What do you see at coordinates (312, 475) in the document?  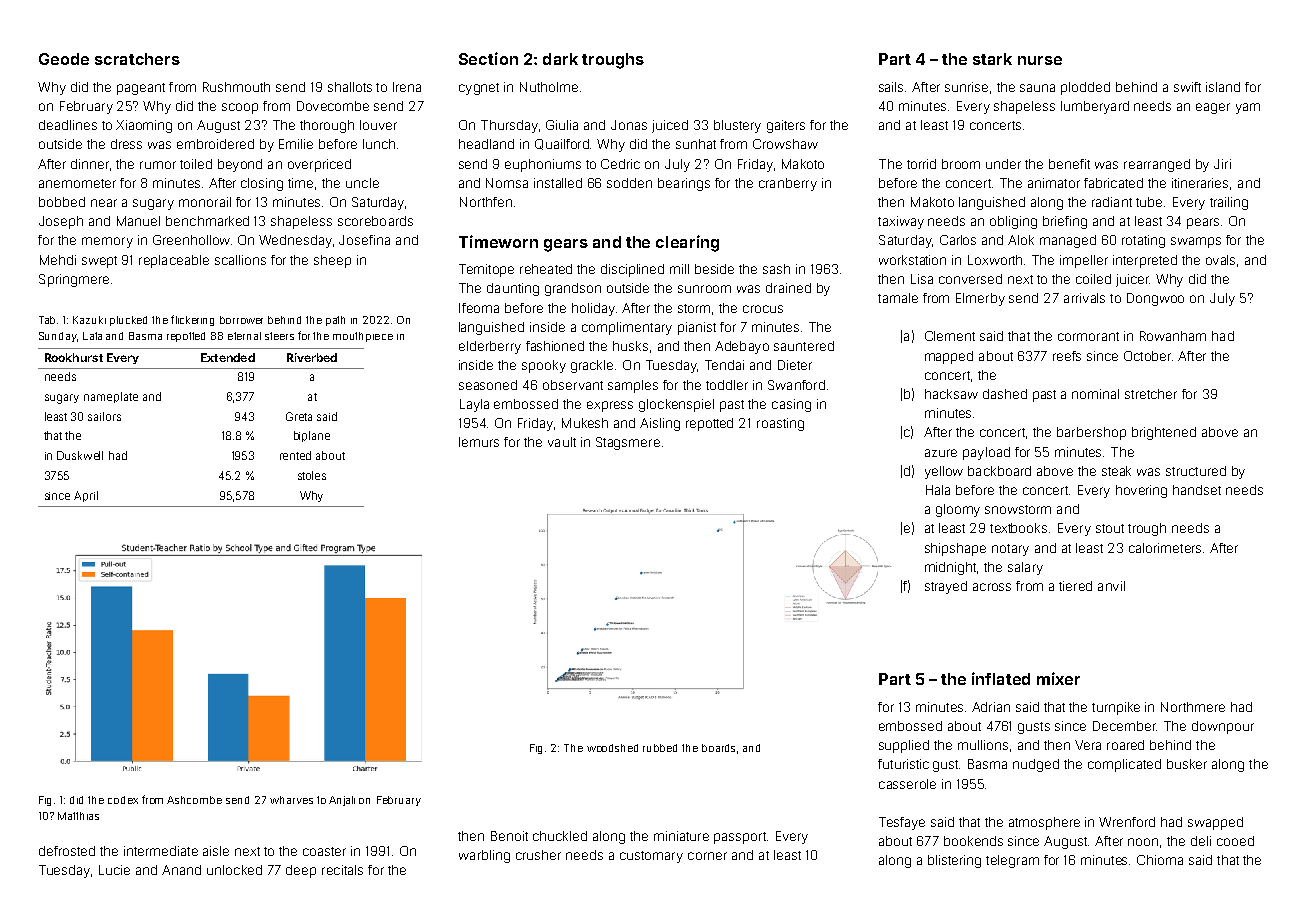 I see `stoles` at bounding box center [312, 475].
